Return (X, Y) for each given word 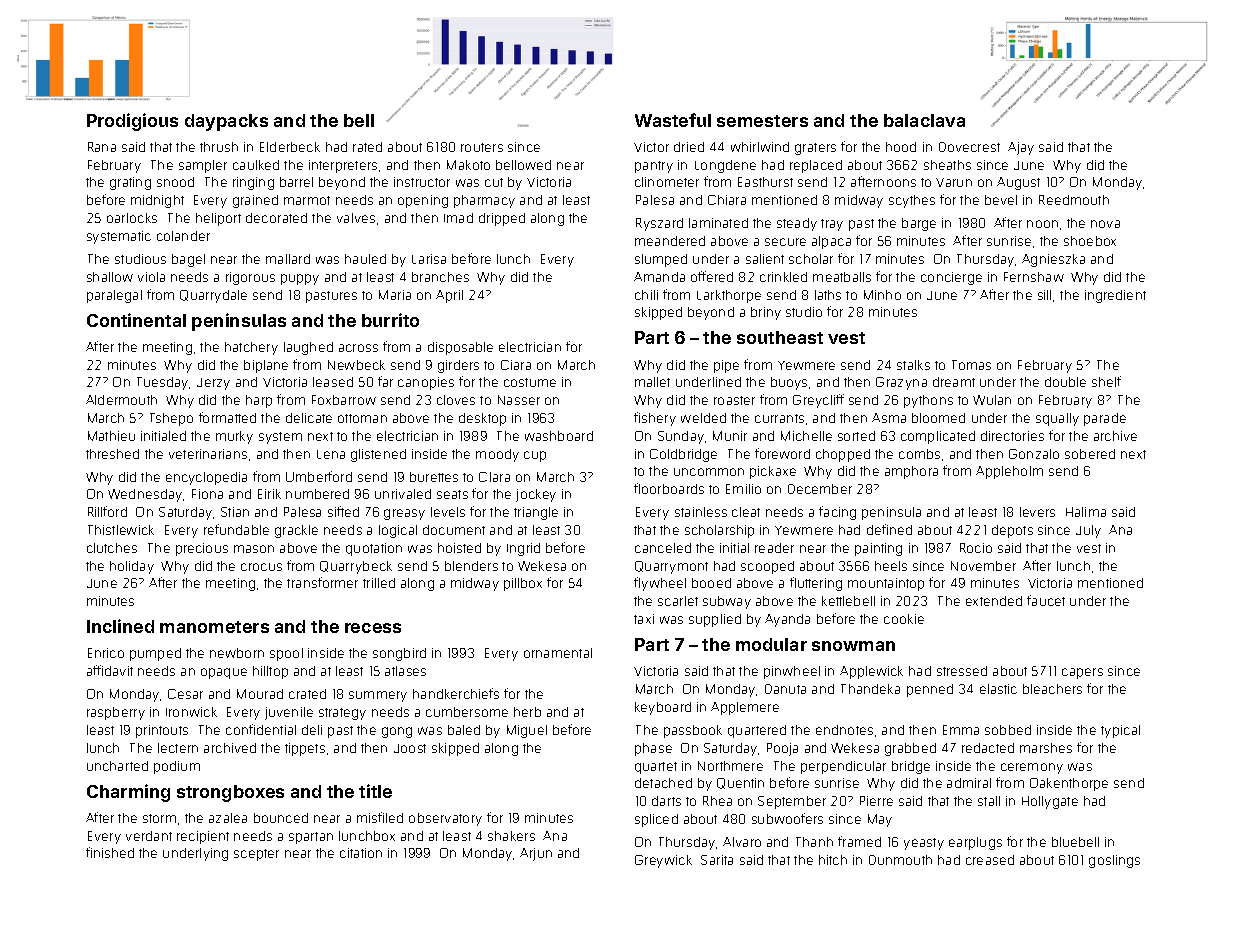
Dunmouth (900, 860)
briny (766, 313)
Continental (136, 320)
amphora (911, 472)
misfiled (380, 817)
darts (666, 801)
